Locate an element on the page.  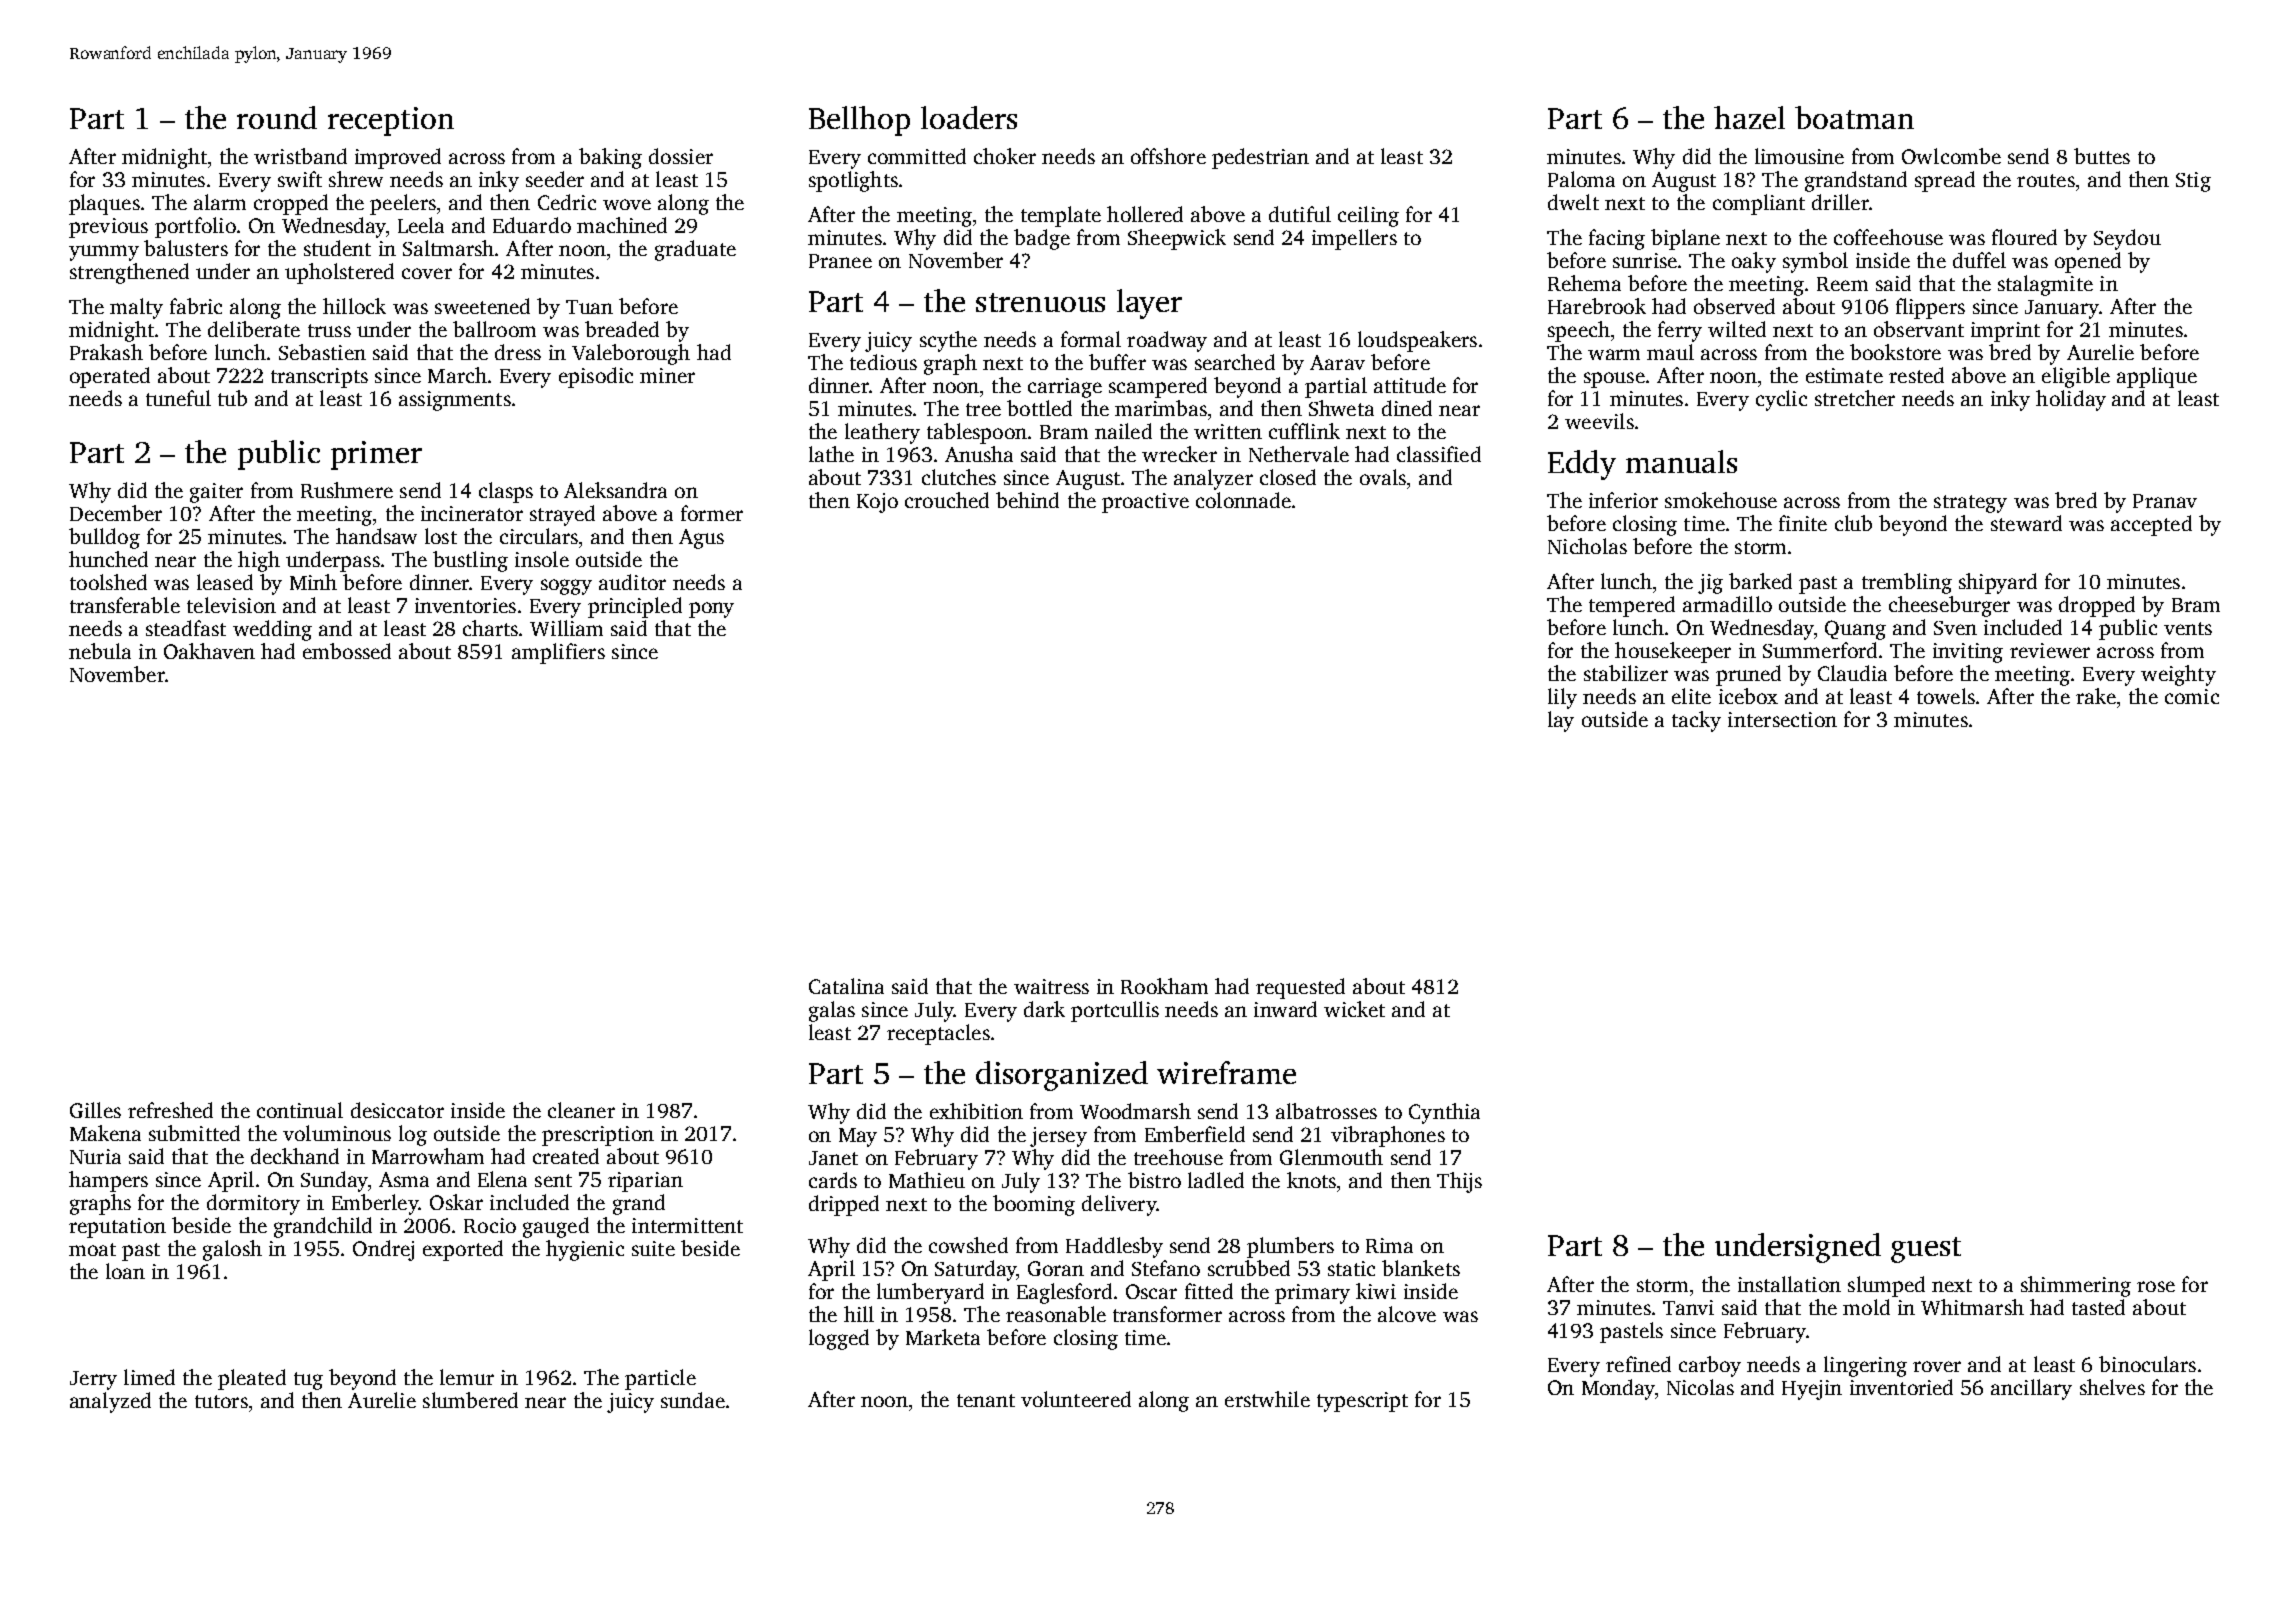
handsaw is located at coordinates (376, 536).
